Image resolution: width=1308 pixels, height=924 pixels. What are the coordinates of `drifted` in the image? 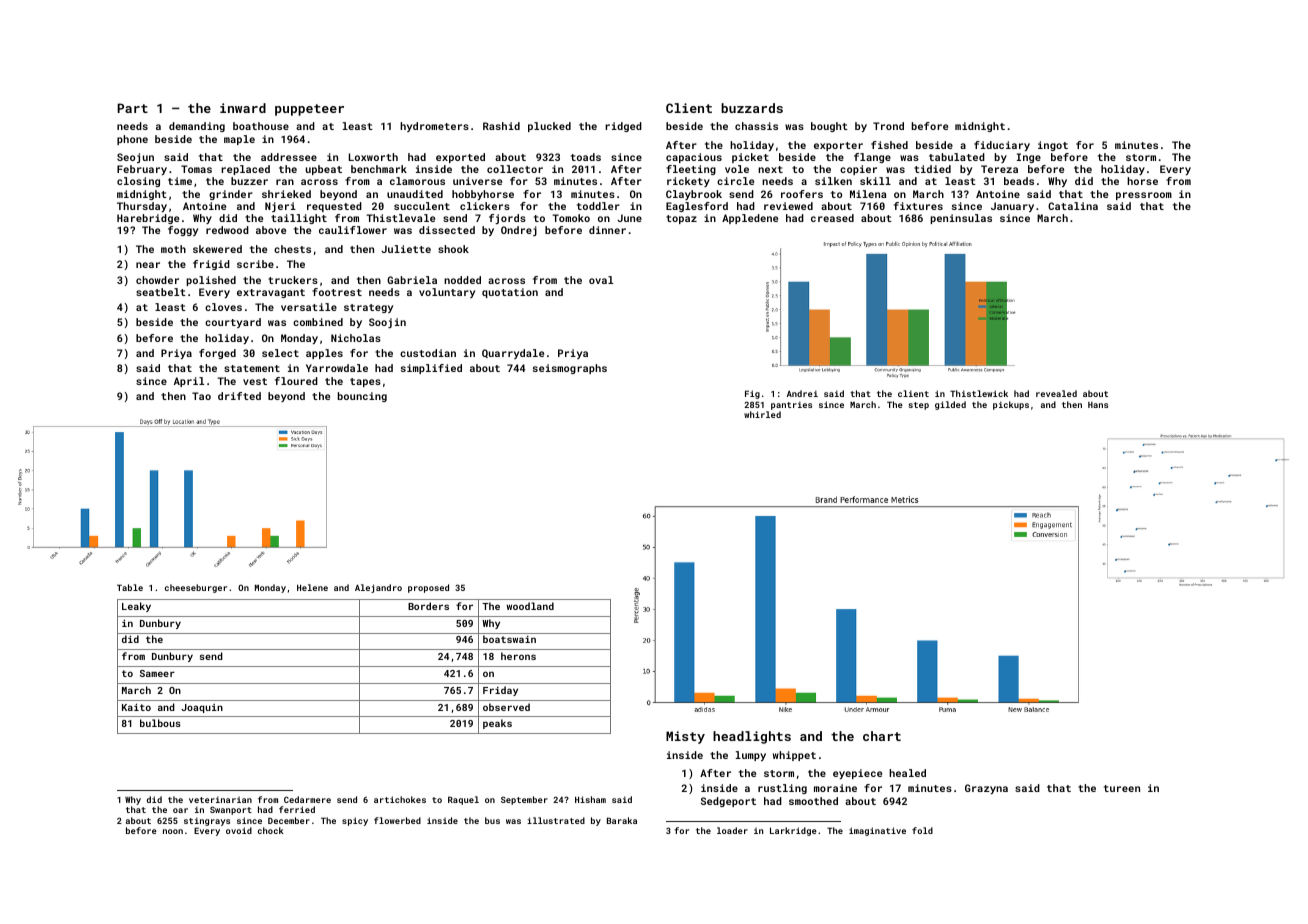 It's located at (239, 396).
